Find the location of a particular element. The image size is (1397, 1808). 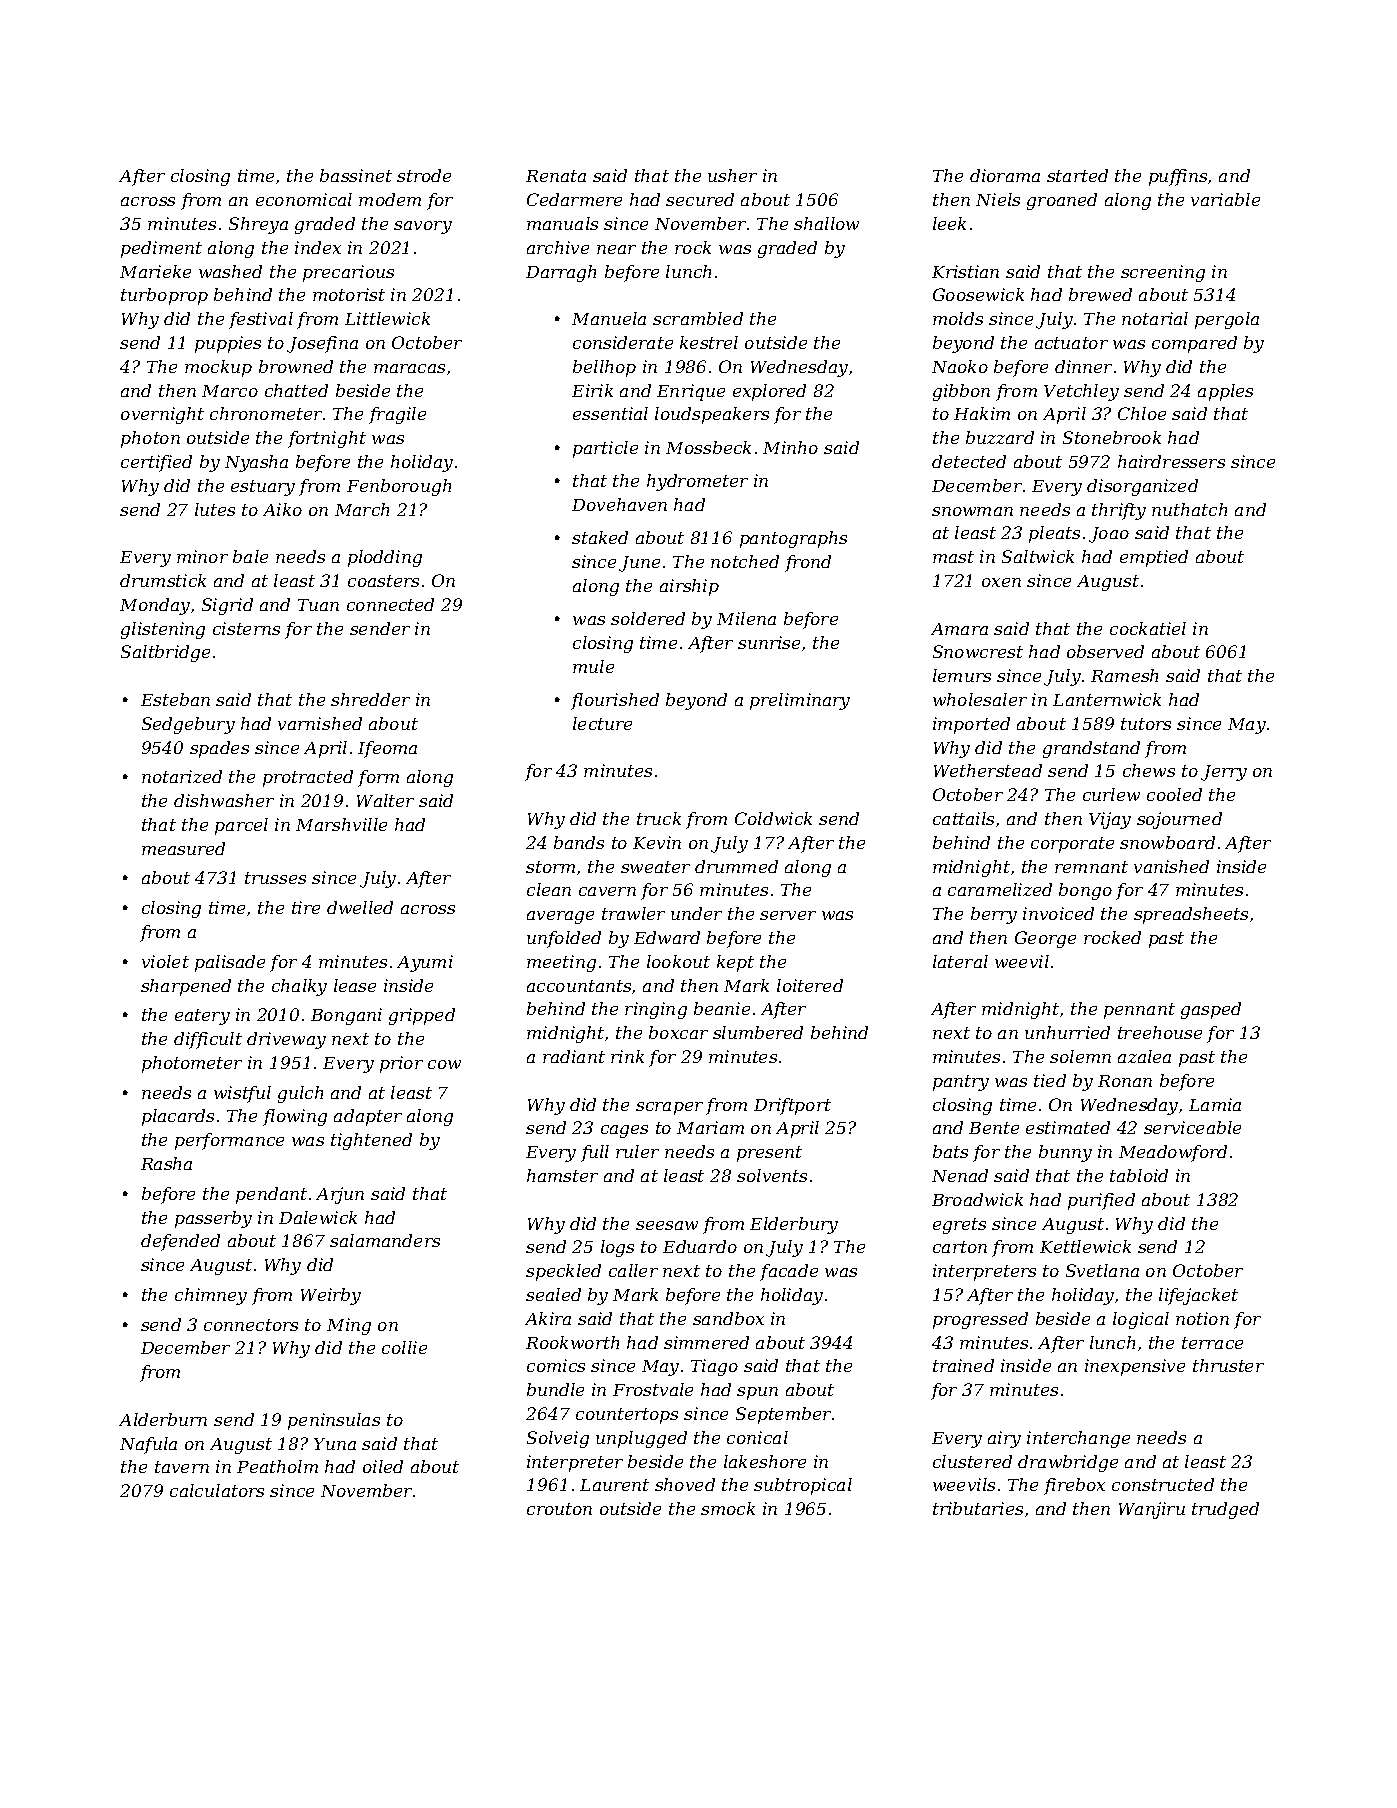

shallow is located at coordinates (826, 223).
